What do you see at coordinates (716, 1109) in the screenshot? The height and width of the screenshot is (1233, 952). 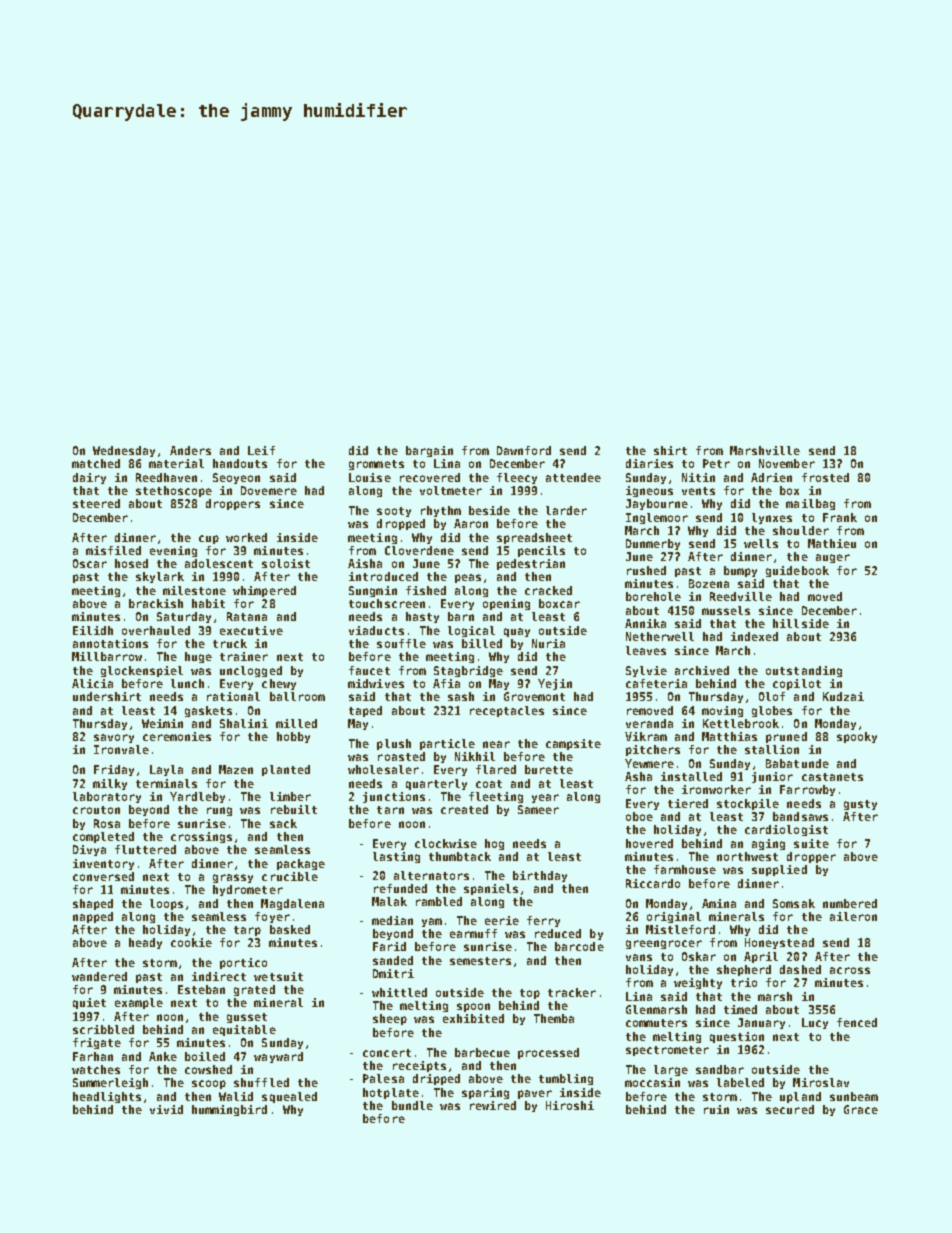 I see `ruin` at bounding box center [716, 1109].
